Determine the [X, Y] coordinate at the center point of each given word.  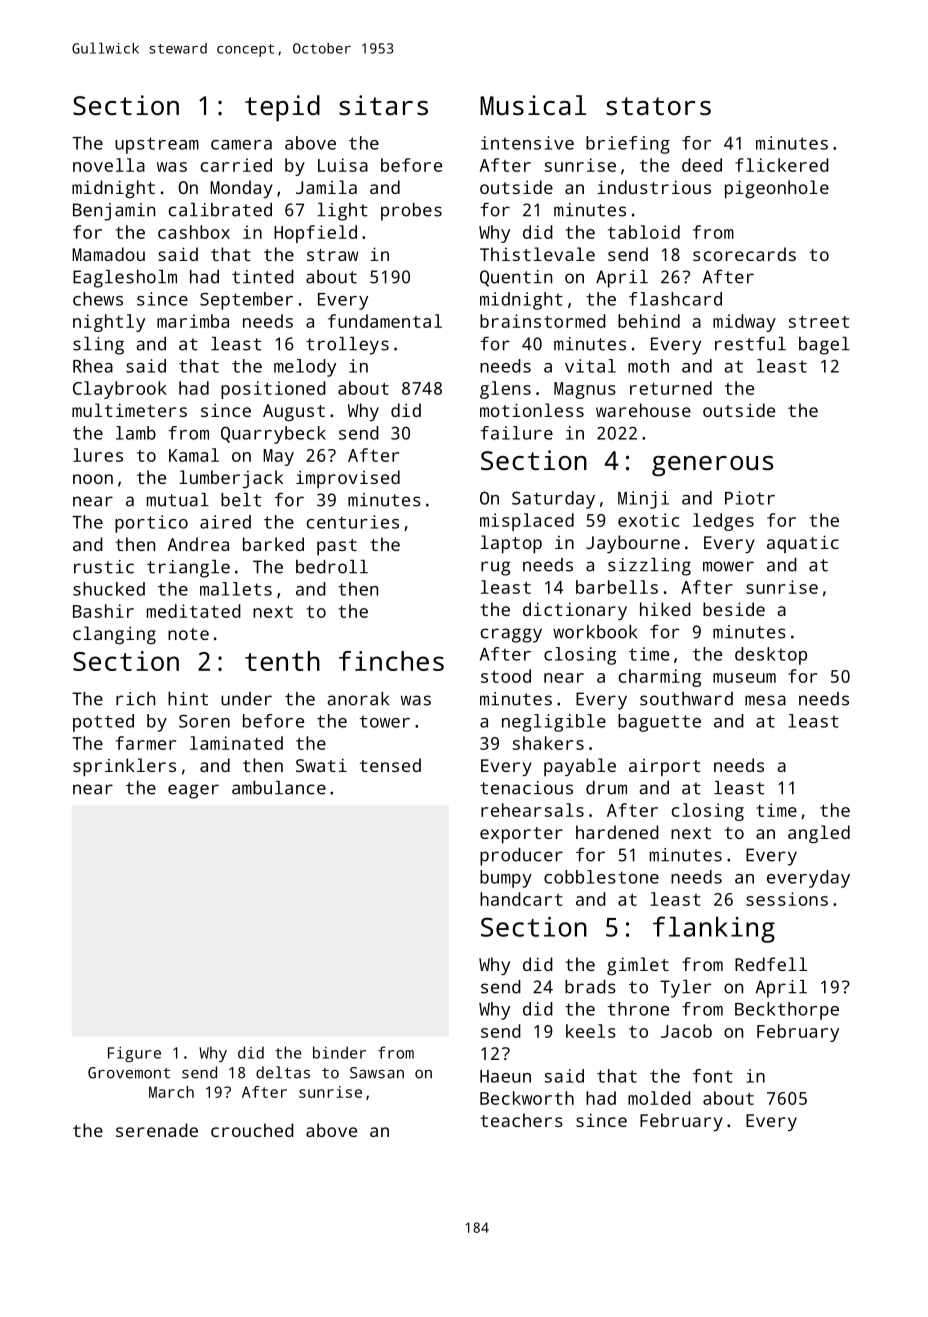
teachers [521, 1120]
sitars [383, 105]
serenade [157, 1130]
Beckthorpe [787, 1011]
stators [658, 106]
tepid [282, 108]
